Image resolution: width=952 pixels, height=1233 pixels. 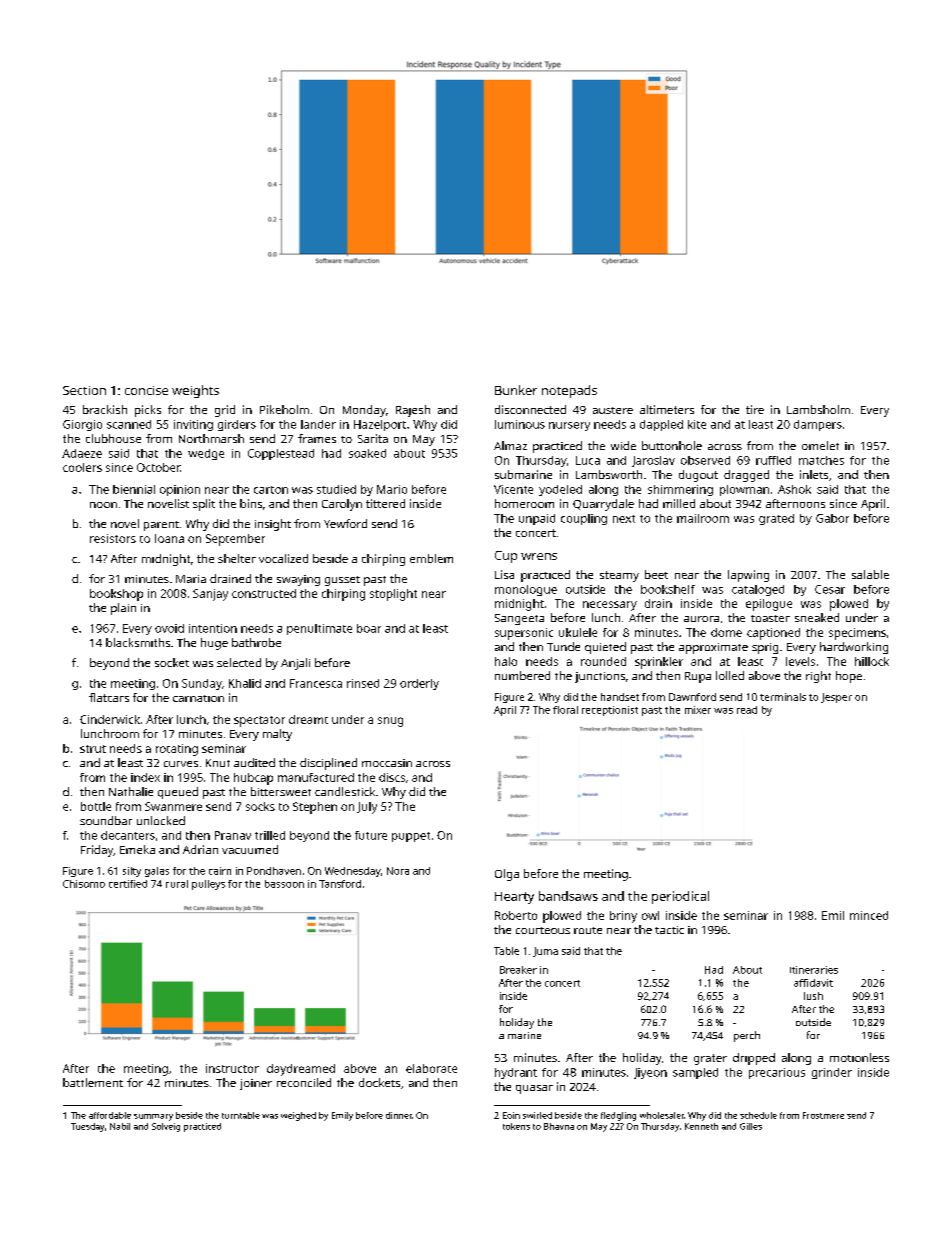 What do you see at coordinates (613, 410) in the screenshot?
I see `austere` at bounding box center [613, 410].
